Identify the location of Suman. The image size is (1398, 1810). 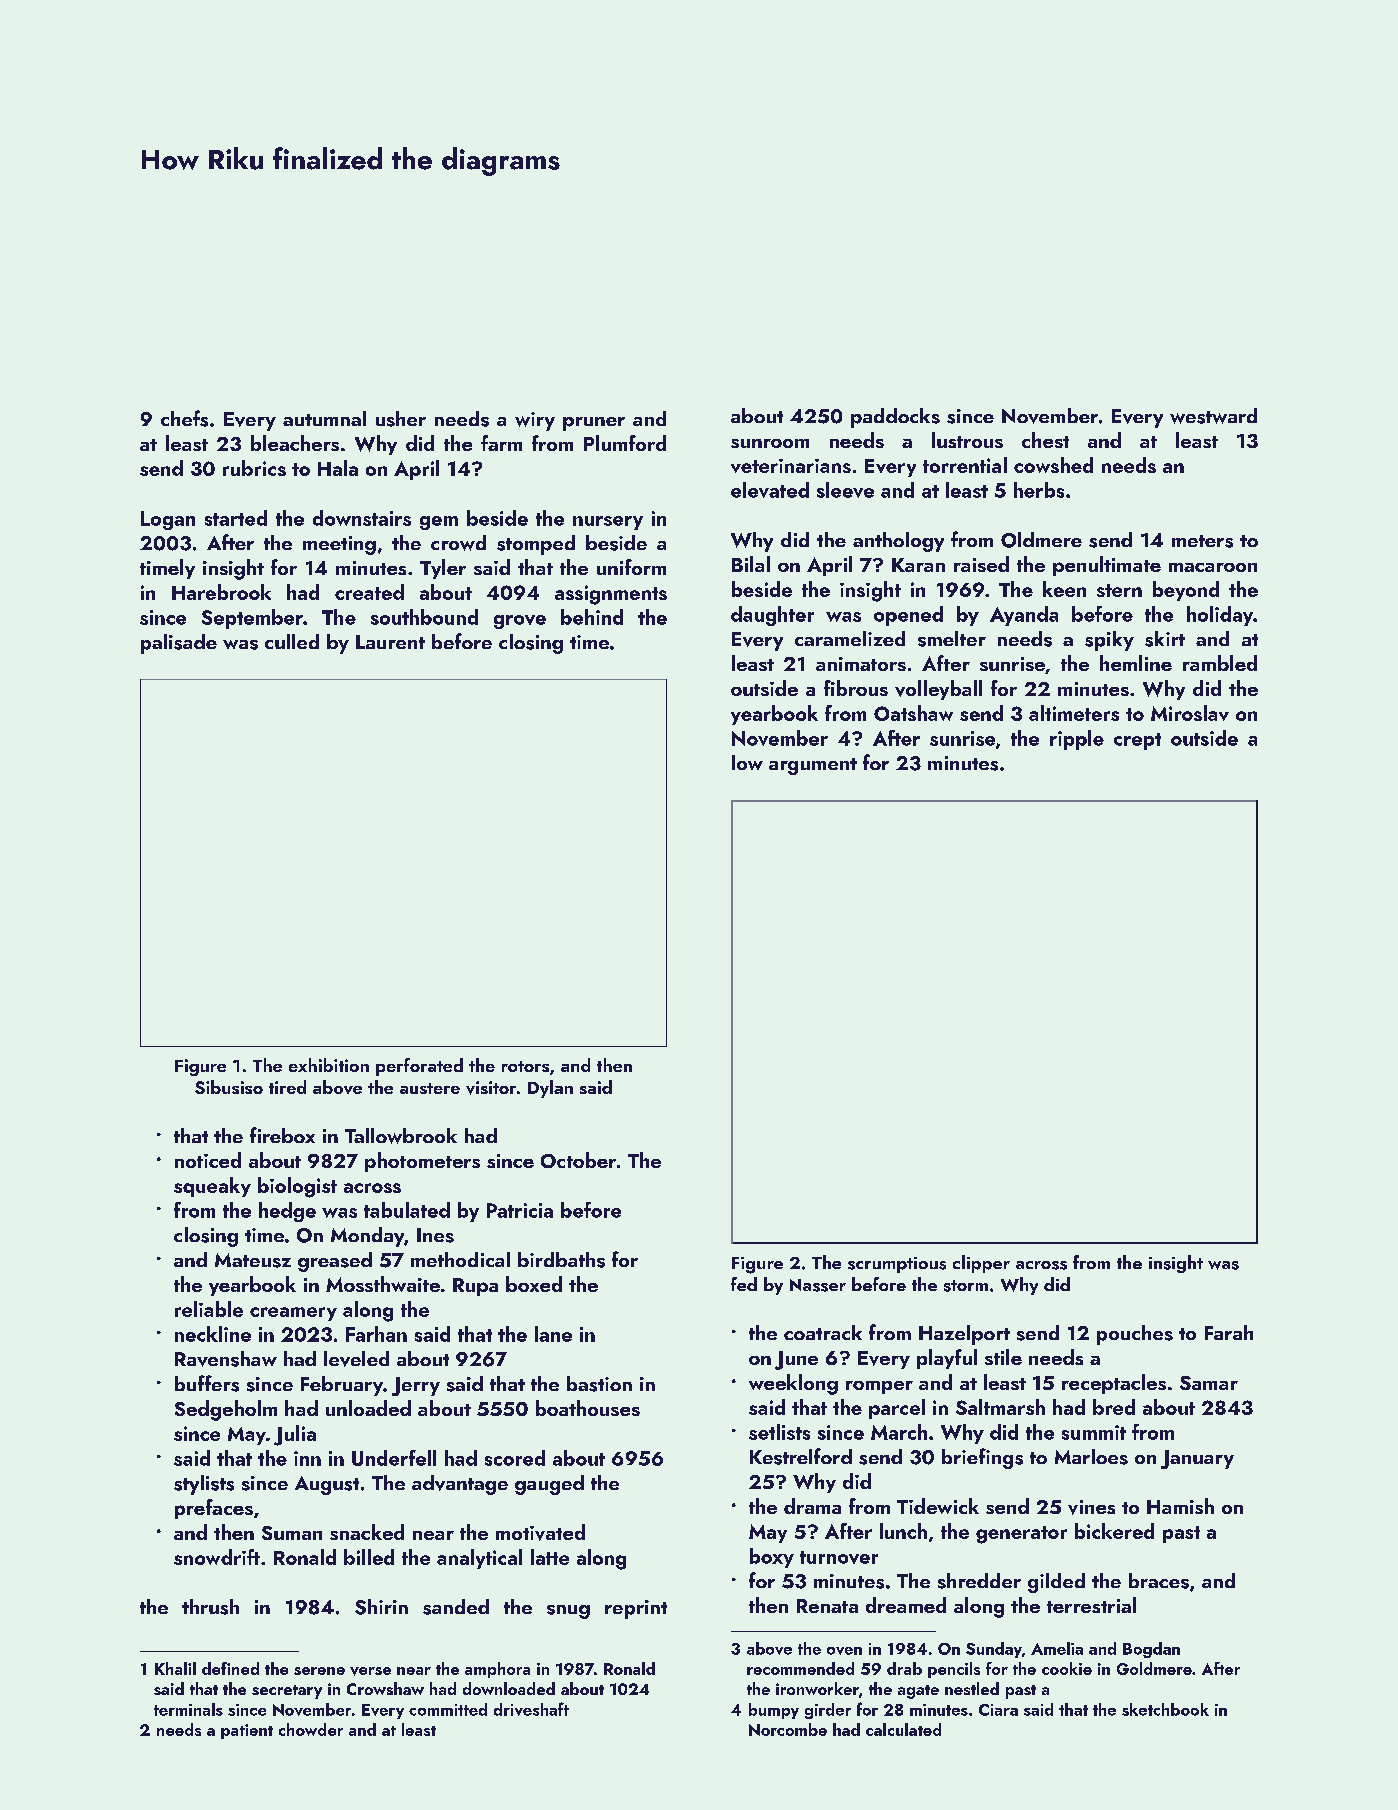
(292, 1533).
